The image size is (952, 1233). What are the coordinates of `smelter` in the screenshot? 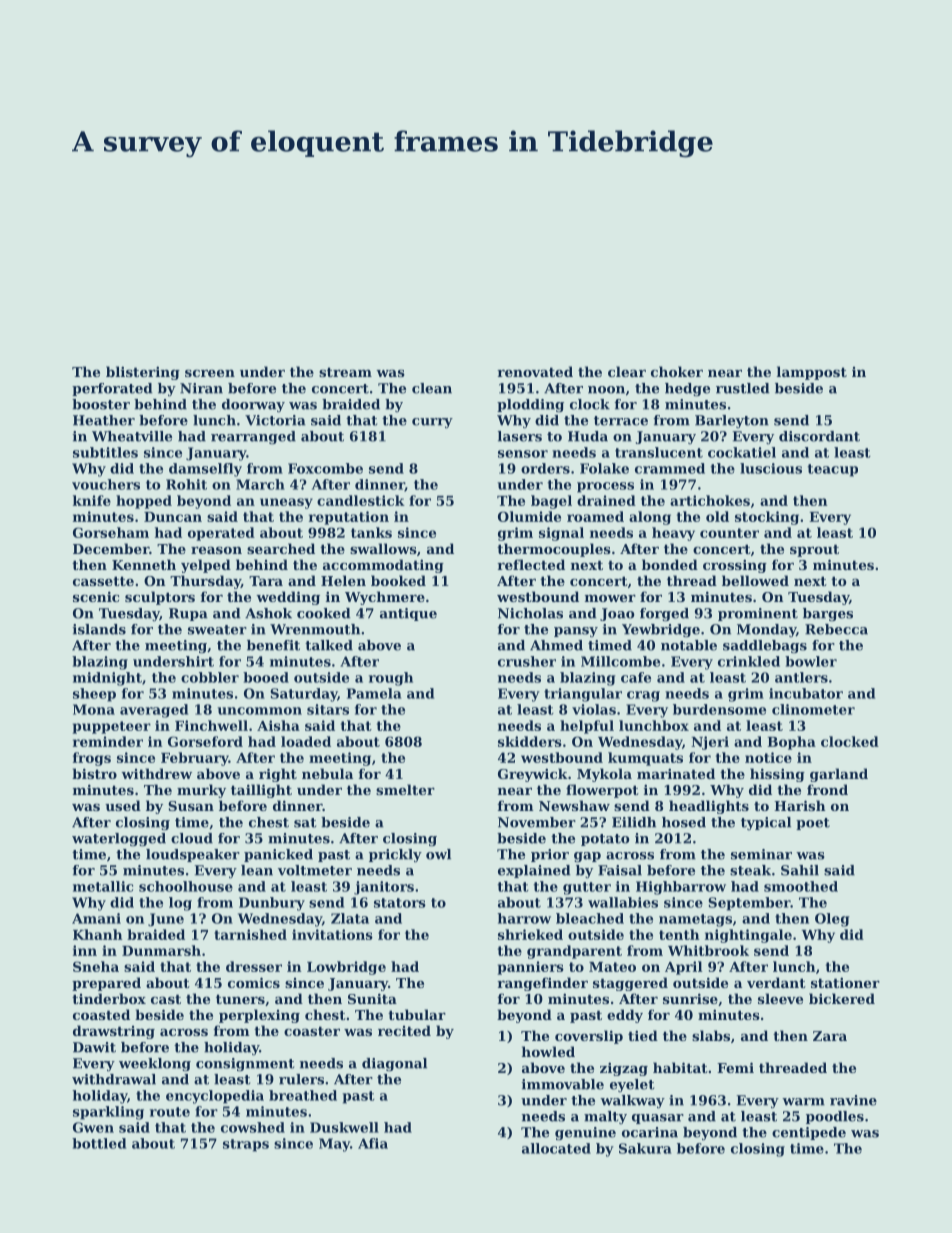 It's located at (405, 789).
